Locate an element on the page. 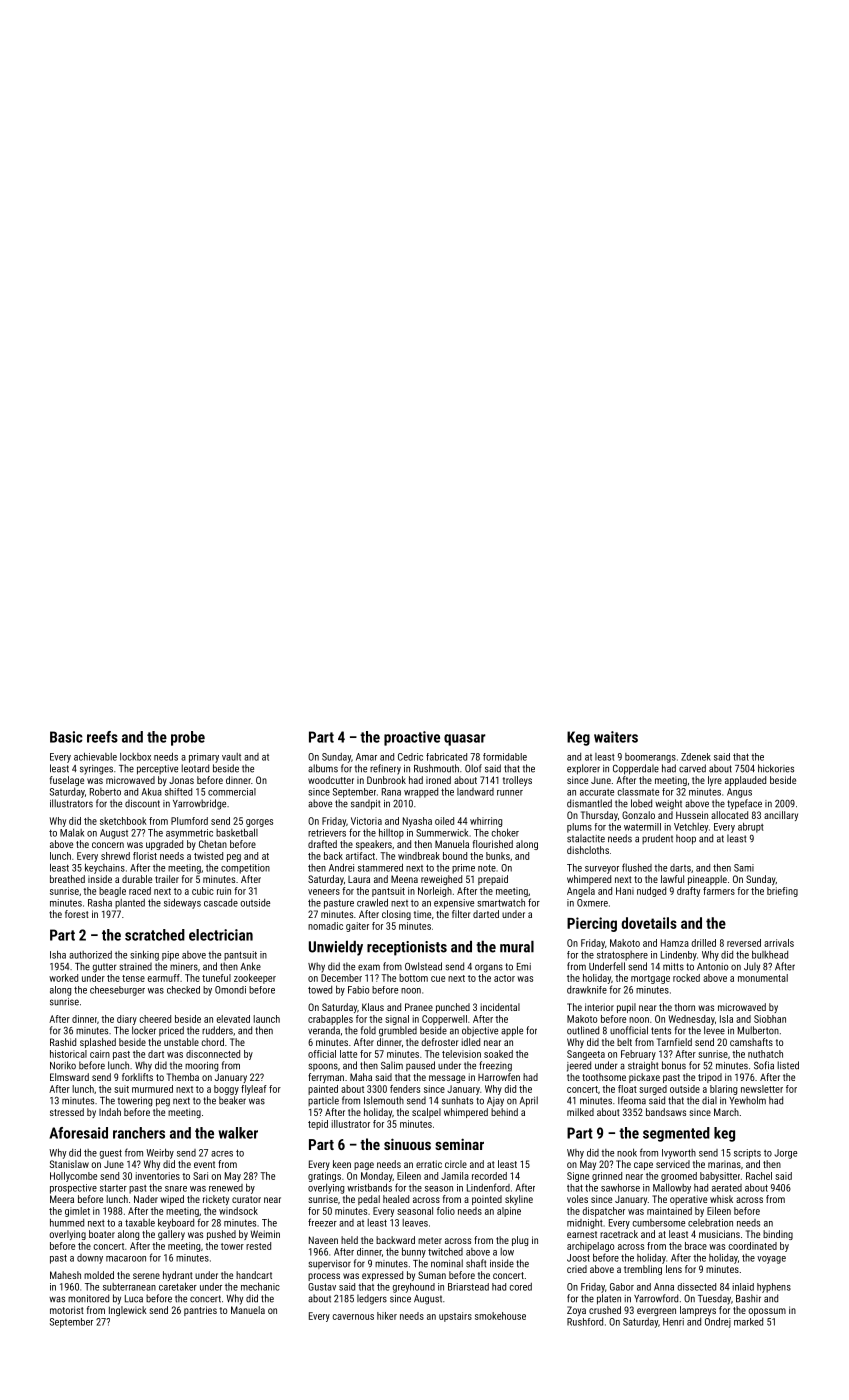 The image size is (849, 1400). reefs is located at coordinates (102, 737).
